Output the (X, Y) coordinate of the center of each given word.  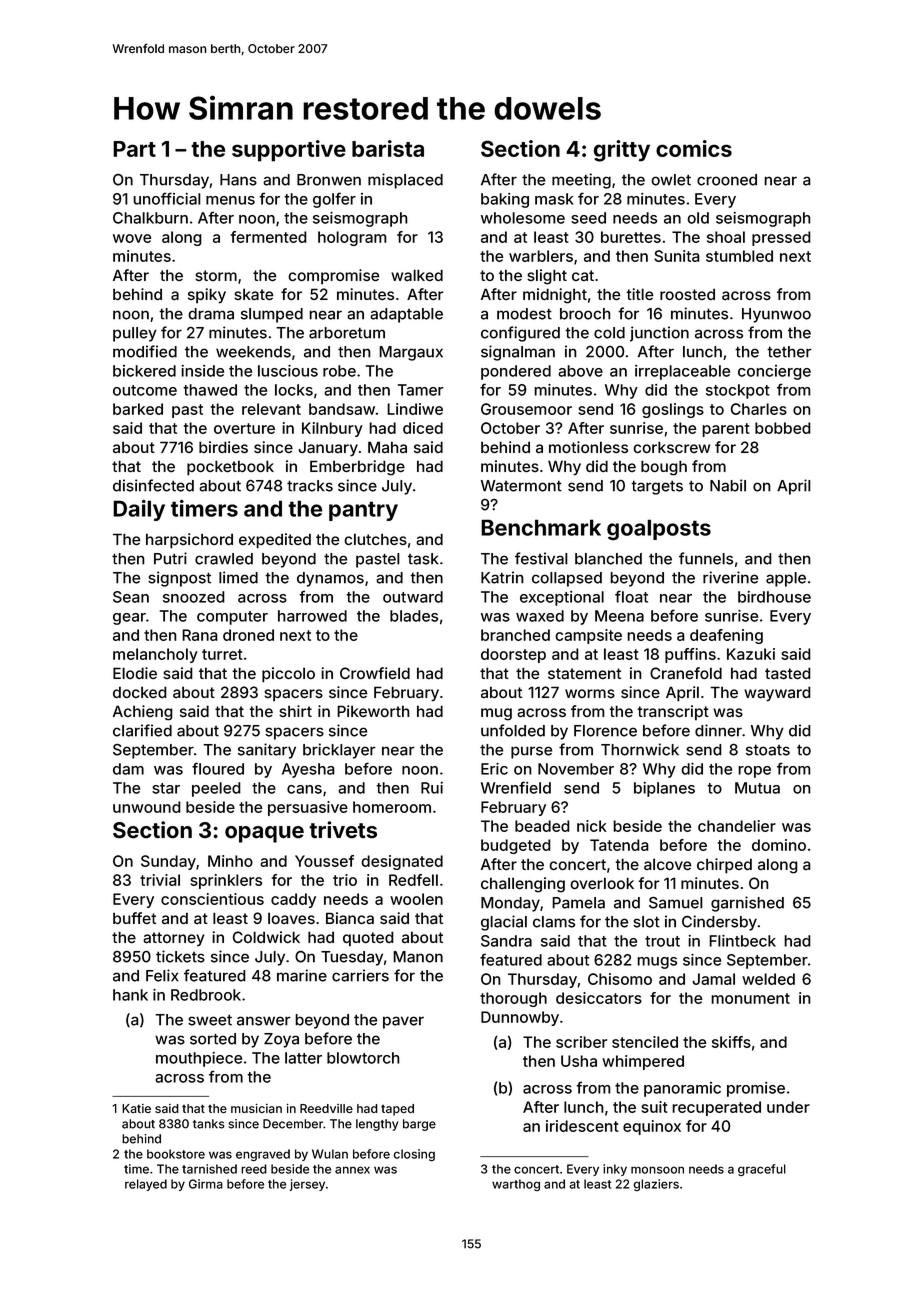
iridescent (582, 1126)
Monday (510, 904)
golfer (334, 200)
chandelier (737, 826)
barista (388, 148)
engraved (263, 1155)
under (788, 1107)
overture (244, 428)
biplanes (664, 789)
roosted (687, 294)
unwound (147, 807)
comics (694, 148)
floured (218, 769)
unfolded (513, 730)
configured (520, 334)
